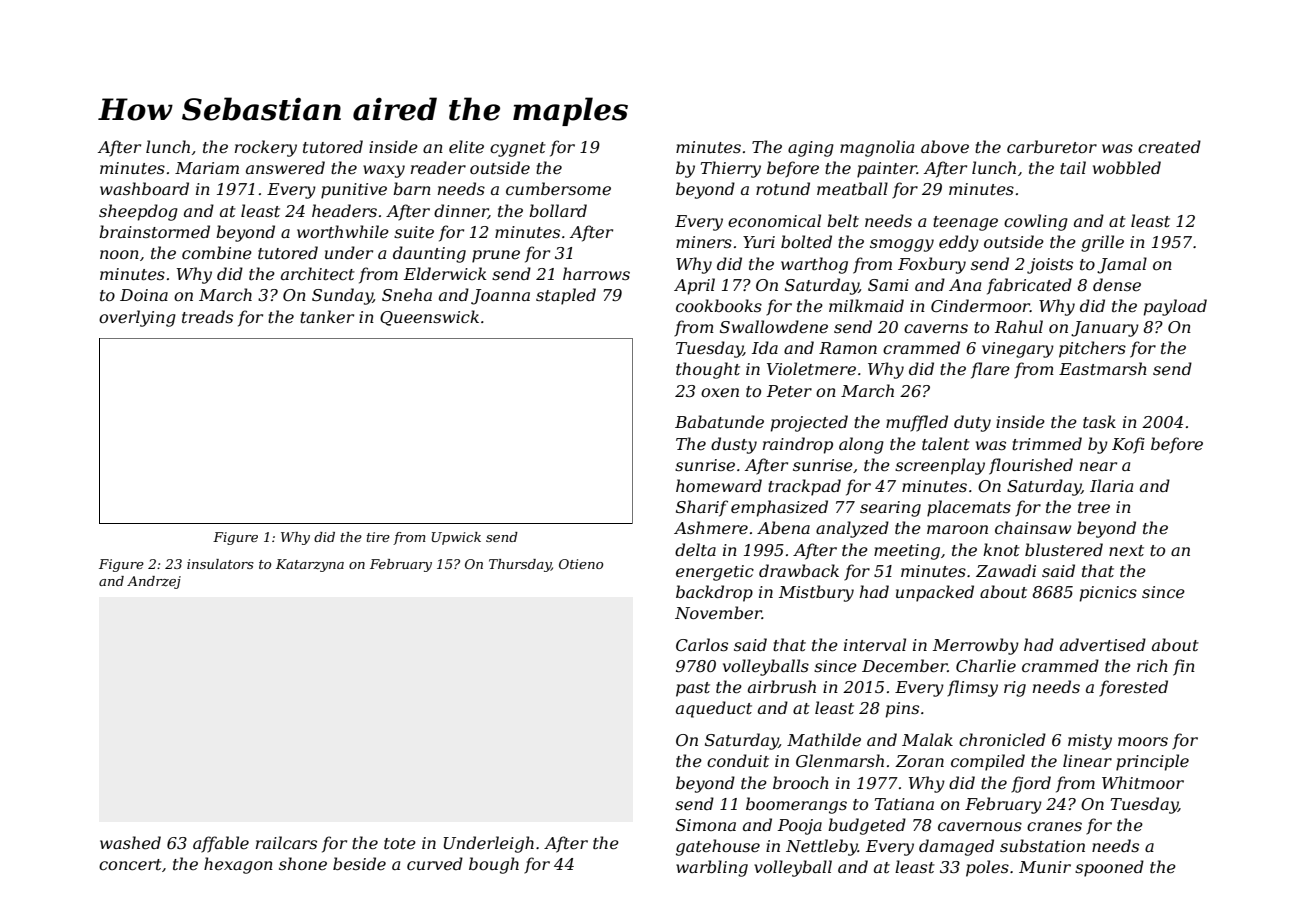 This image has width=1308, height=924. Describe the element at coordinates (738, 760) in the image. I see `conduit` at that location.
